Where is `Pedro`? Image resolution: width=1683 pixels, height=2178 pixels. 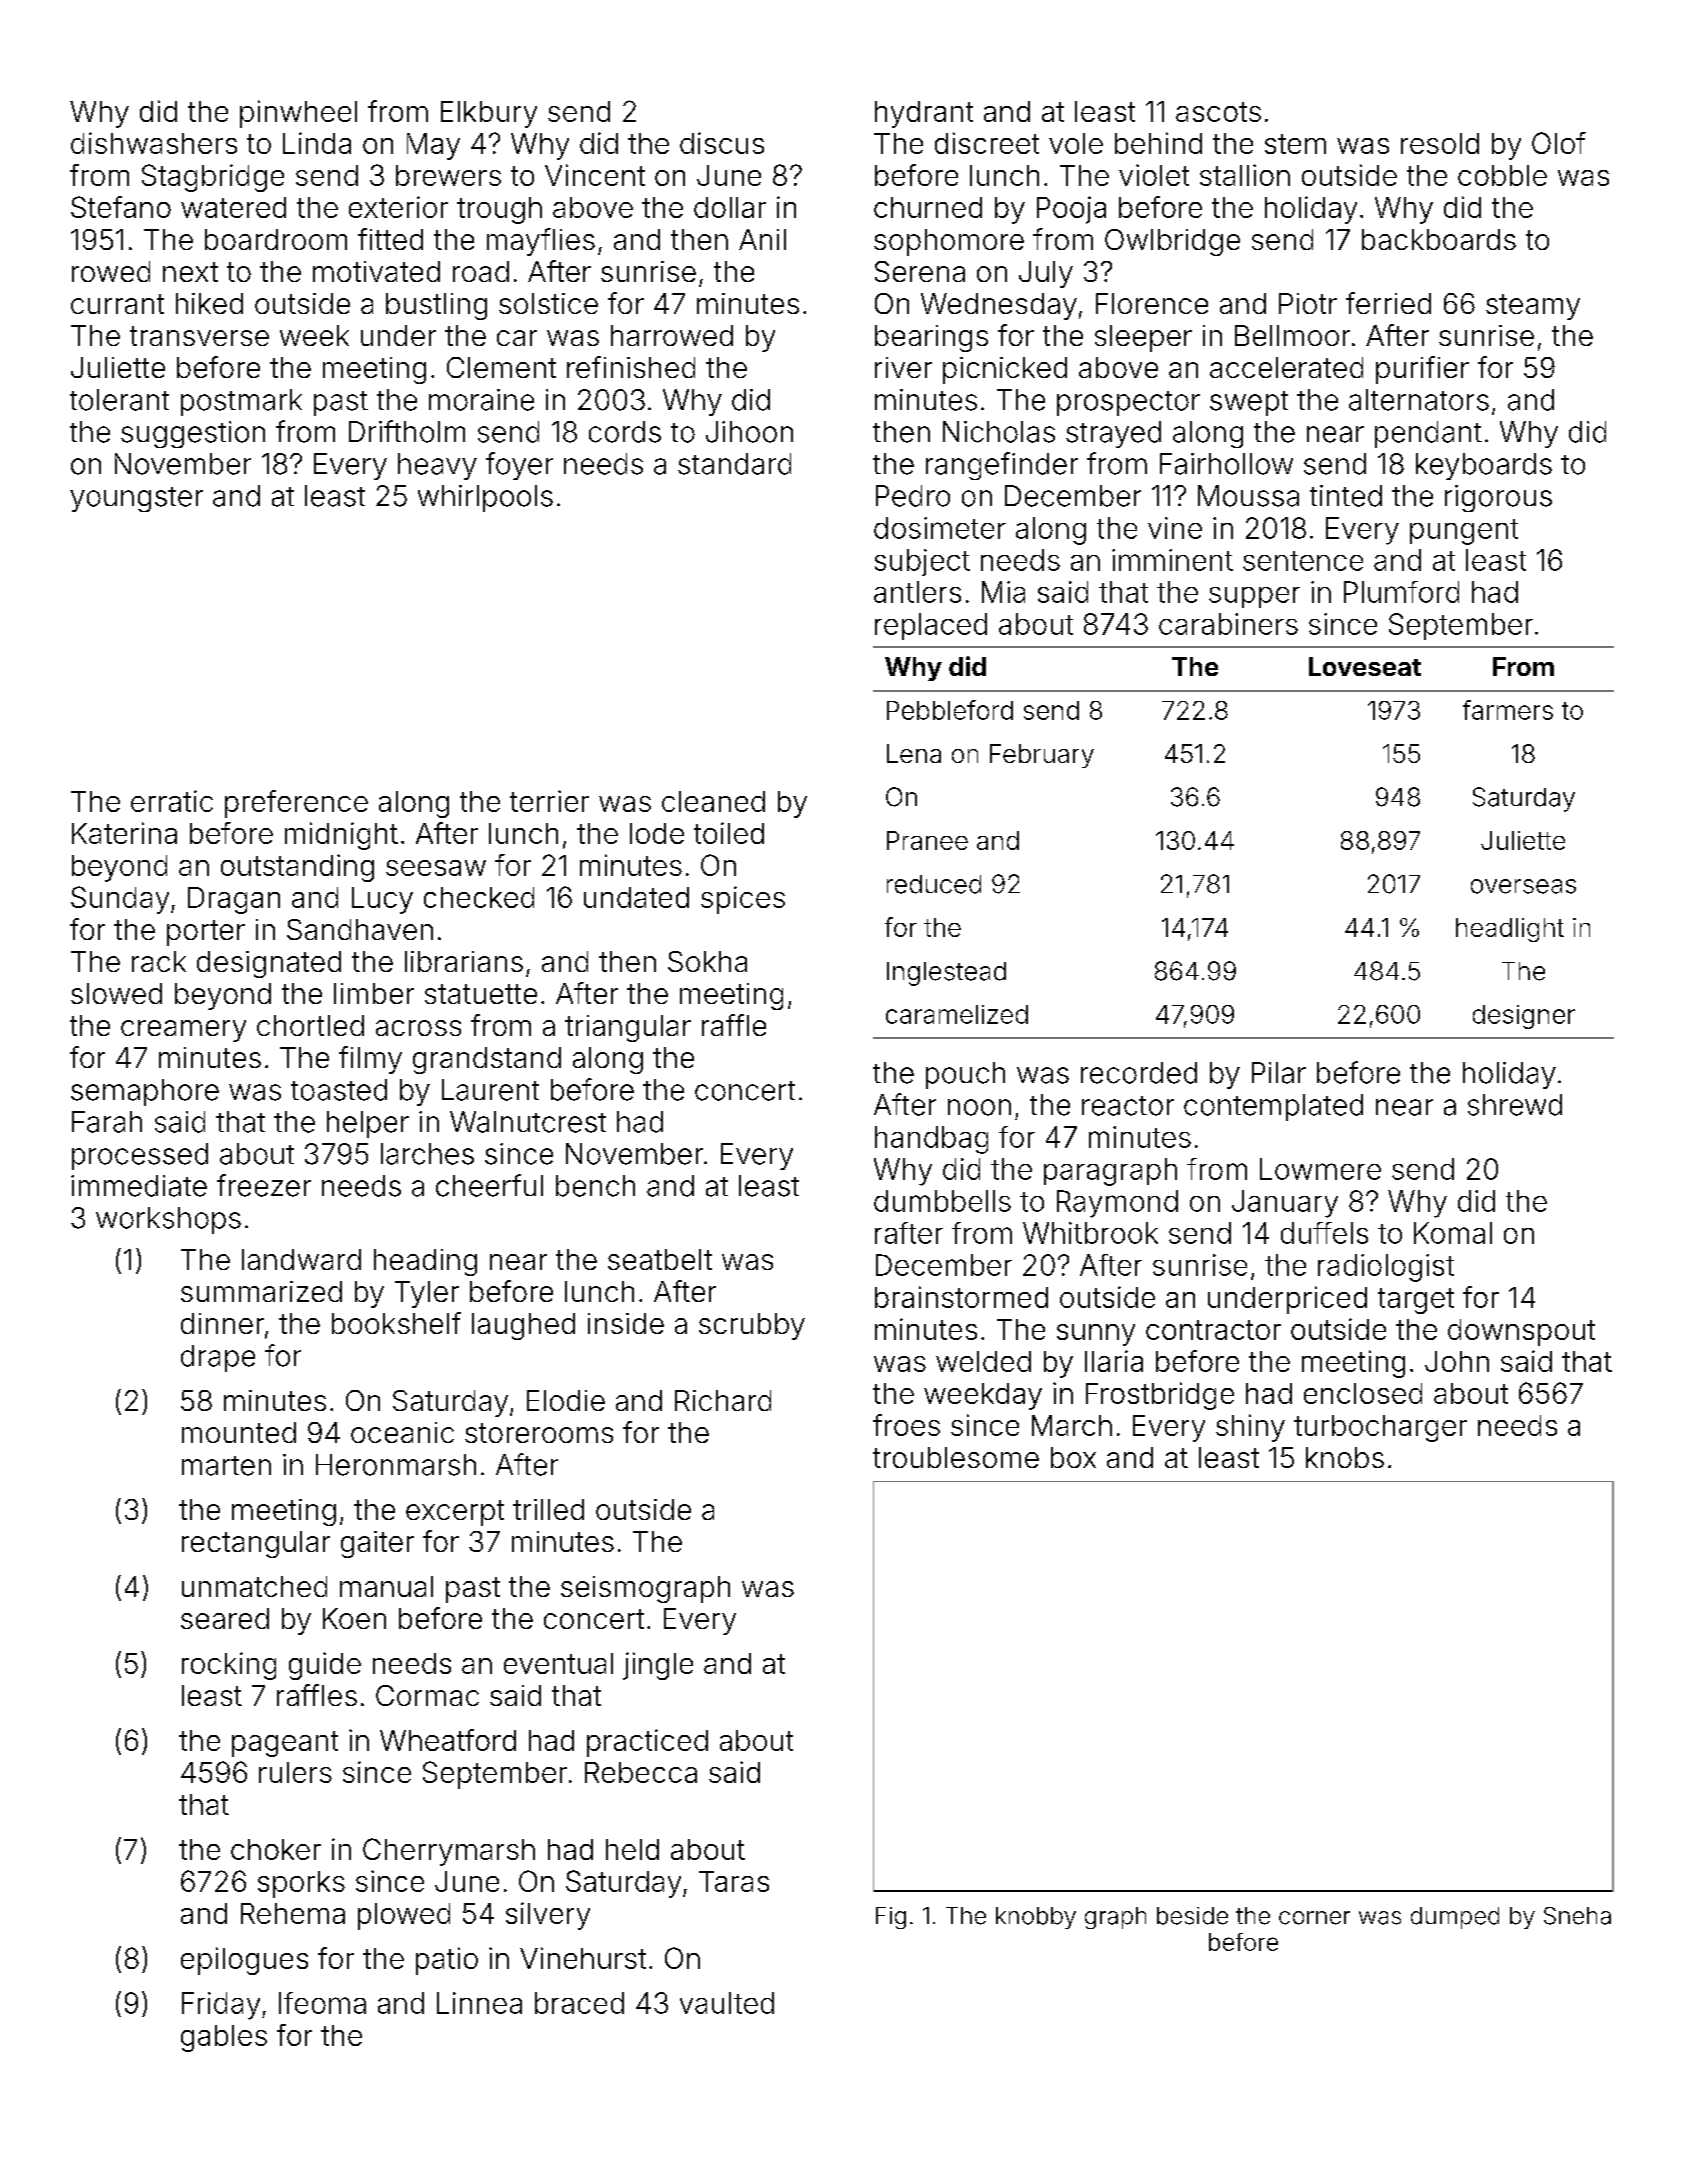
Pedro is located at coordinates (913, 496).
